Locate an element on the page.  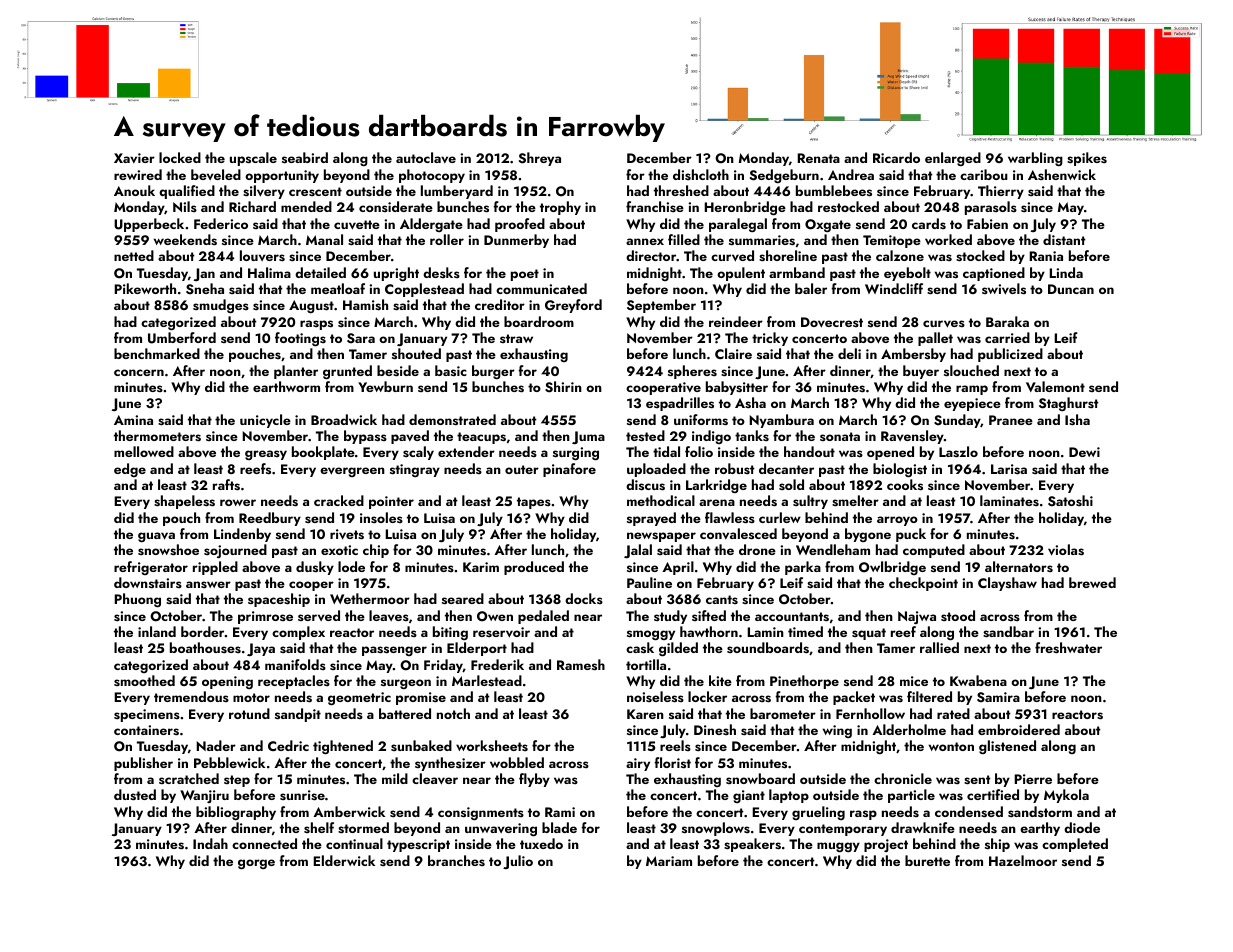
franchise is located at coordinates (655, 206).
